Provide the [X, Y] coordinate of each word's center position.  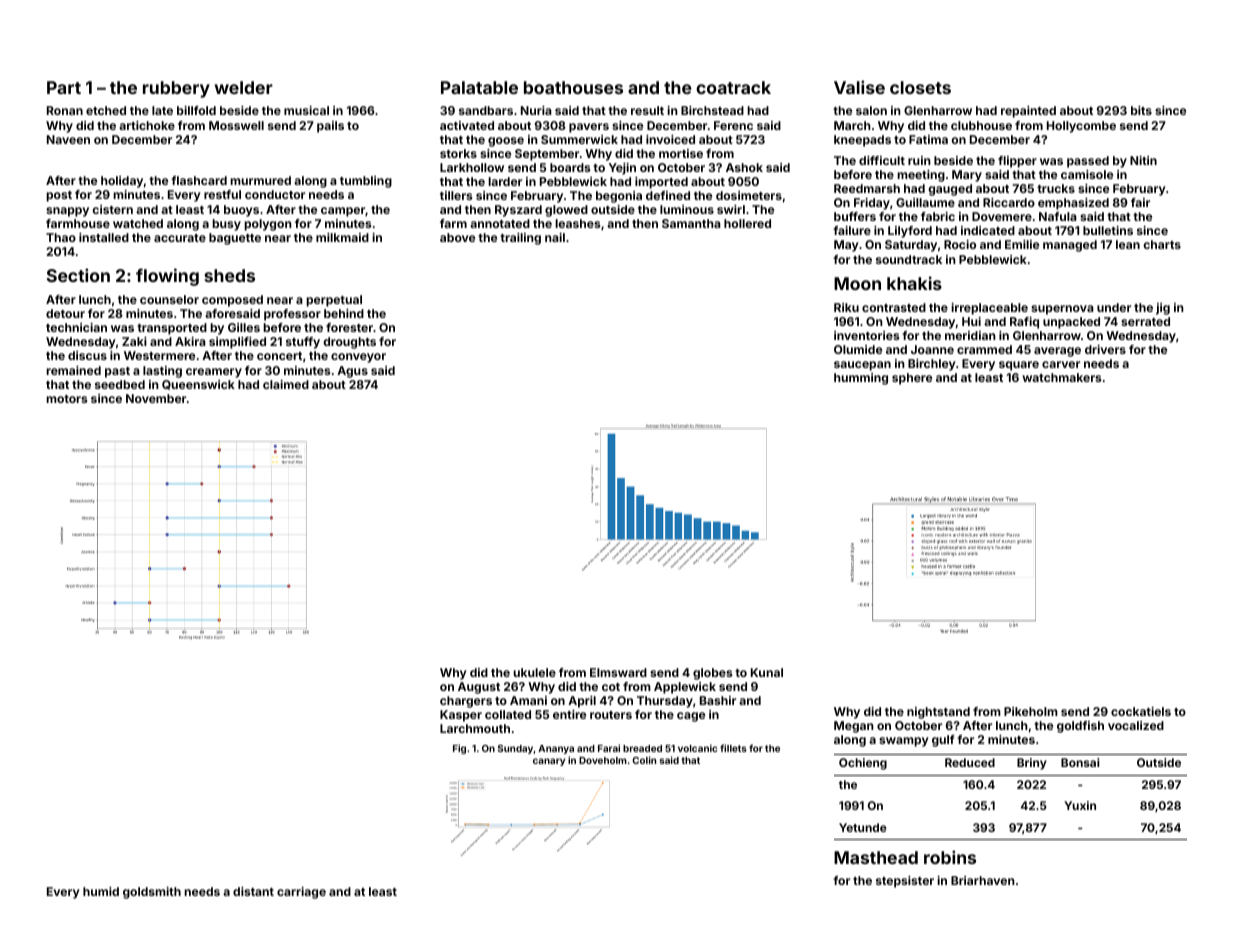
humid [101, 891]
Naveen [68, 139]
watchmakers [1061, 377]
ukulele [534, 672]
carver [1061, 364]
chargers [466, 702]
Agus [352, 372]
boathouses [573, 87]
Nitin [1143, 160]
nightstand [938, 713]
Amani [528, 700]
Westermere [159, 355]
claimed [286, 384]
